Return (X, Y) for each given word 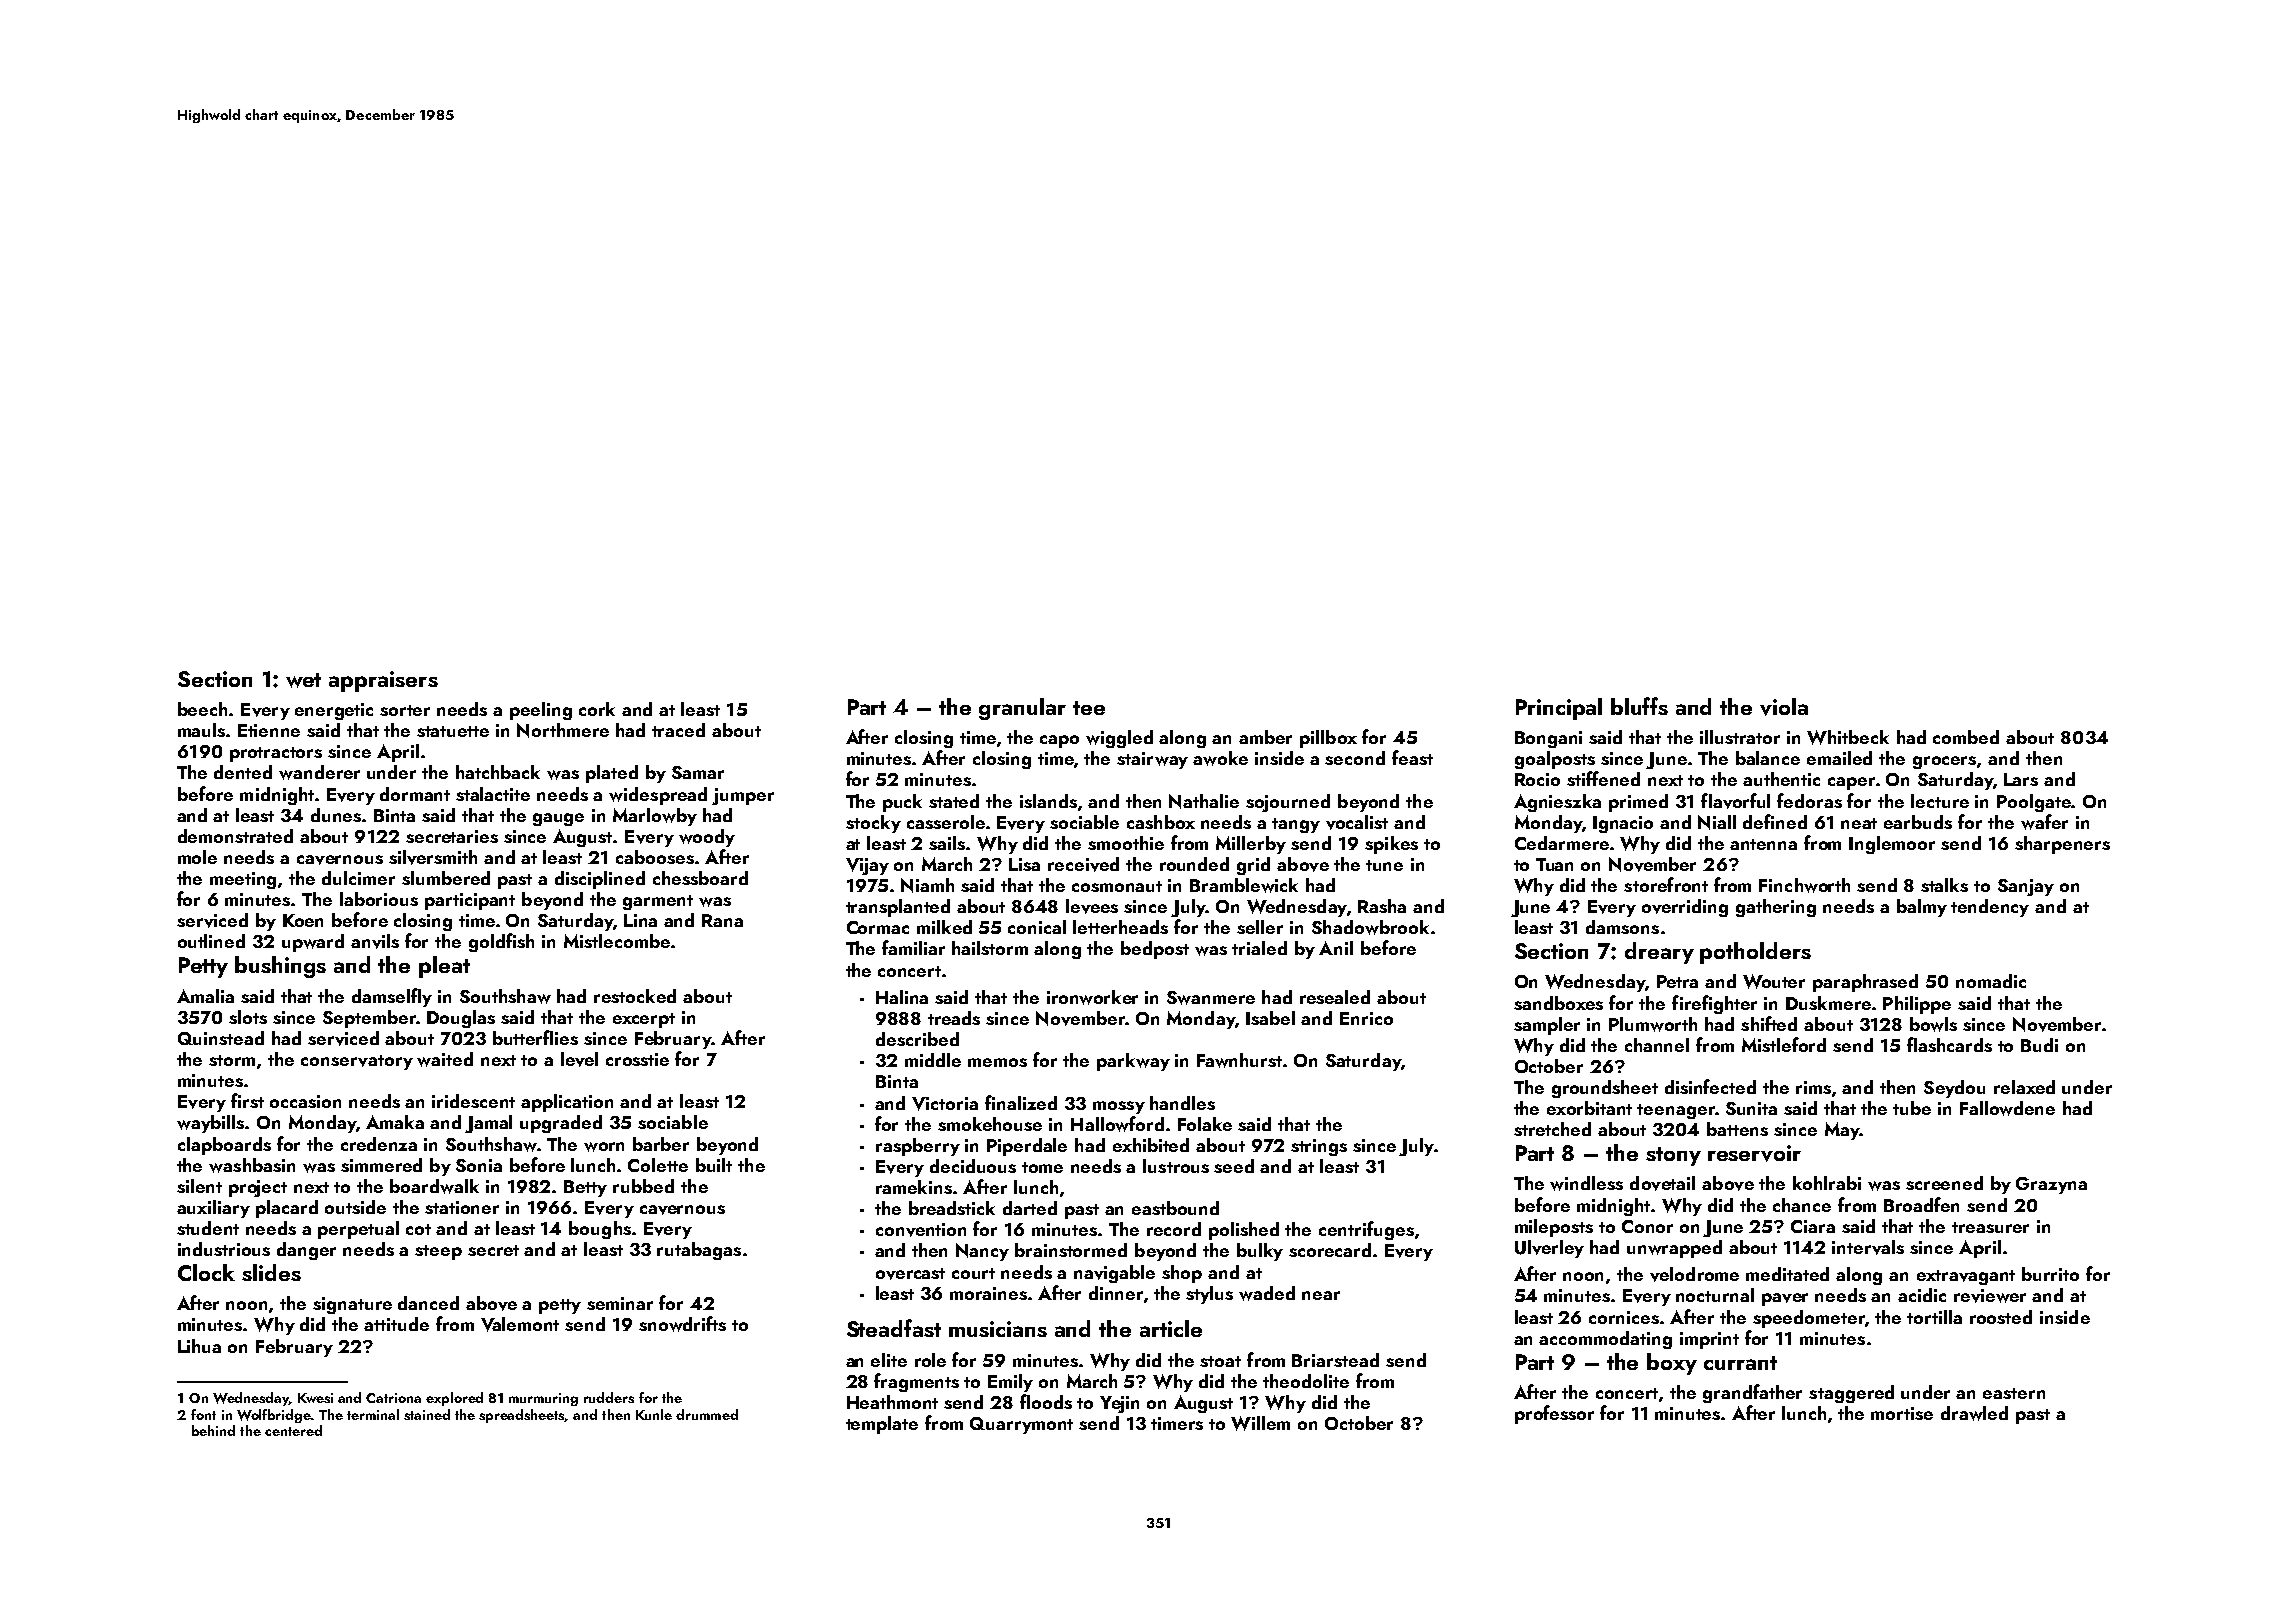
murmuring (543, 1399)
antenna (1763, 844)
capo (1059, 741)
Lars (2021, 779)
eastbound (1175, 1208)
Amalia (205, 996)
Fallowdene (2007, 1108)
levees (1092, 906)
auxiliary (213, 1209)
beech (202, 709)
